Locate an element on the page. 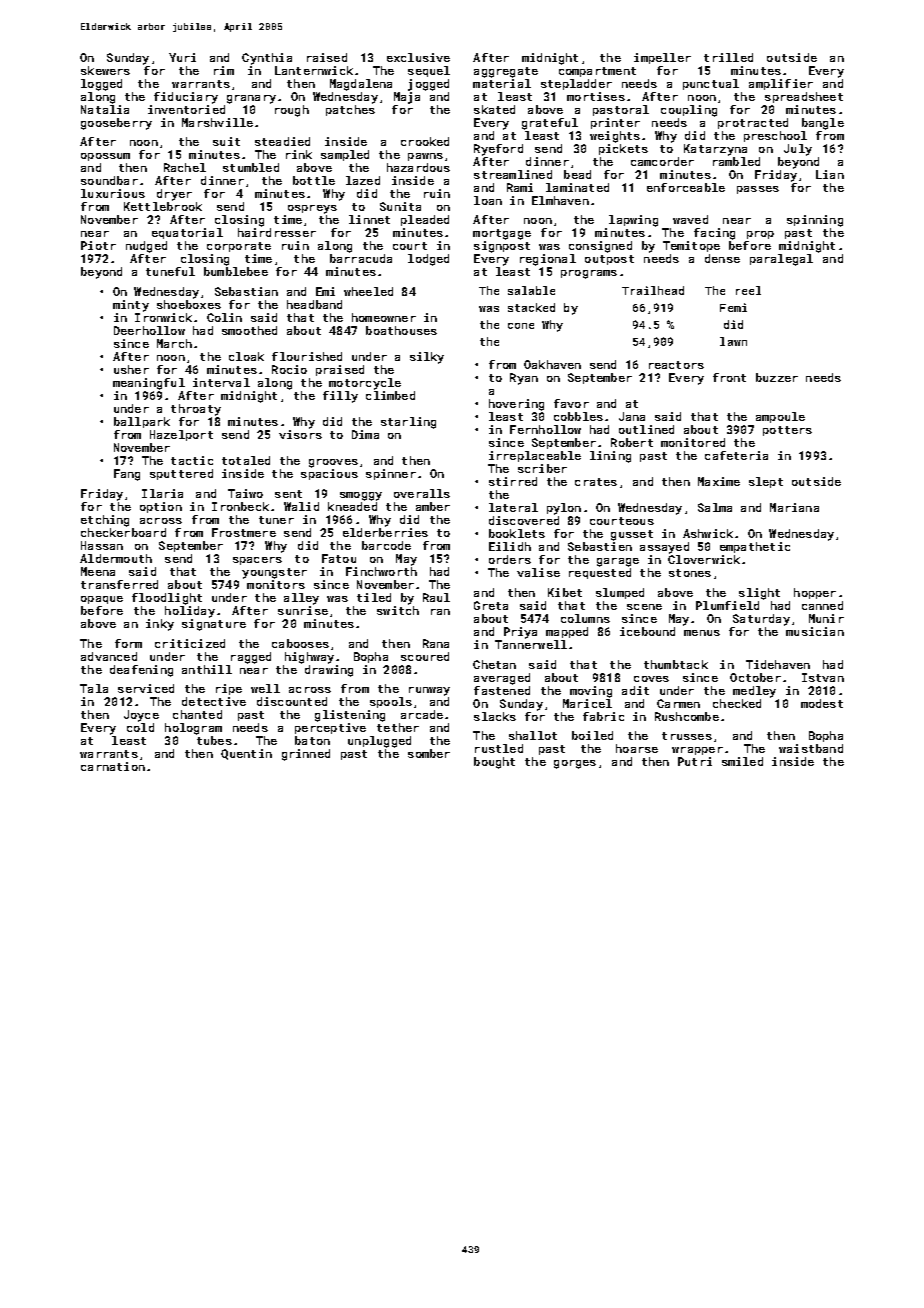 The width and height of the document is (924, 1308). overalls is located at coordinates (422, 493).
